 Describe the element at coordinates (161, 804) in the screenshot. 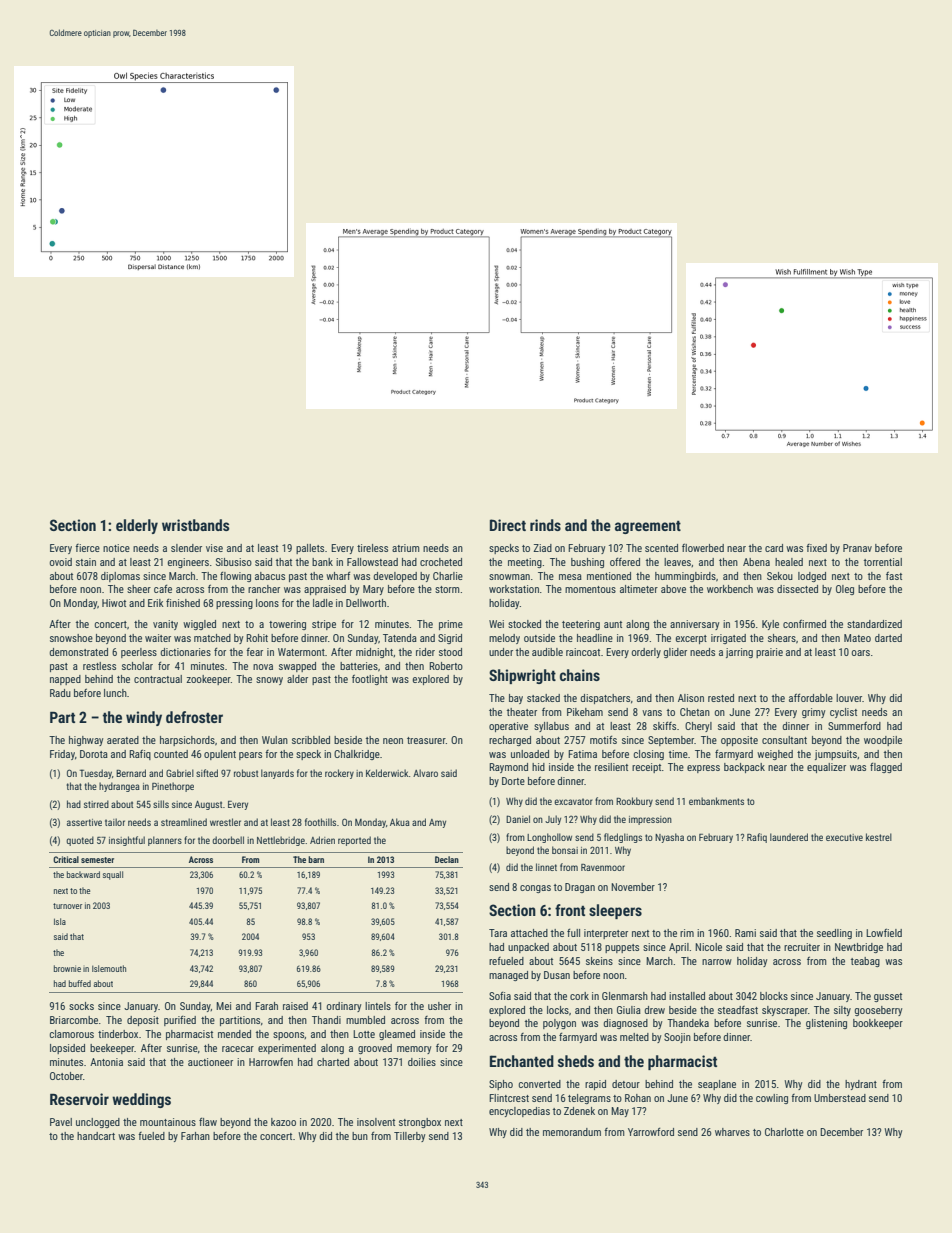

I see `sills` at that location.
